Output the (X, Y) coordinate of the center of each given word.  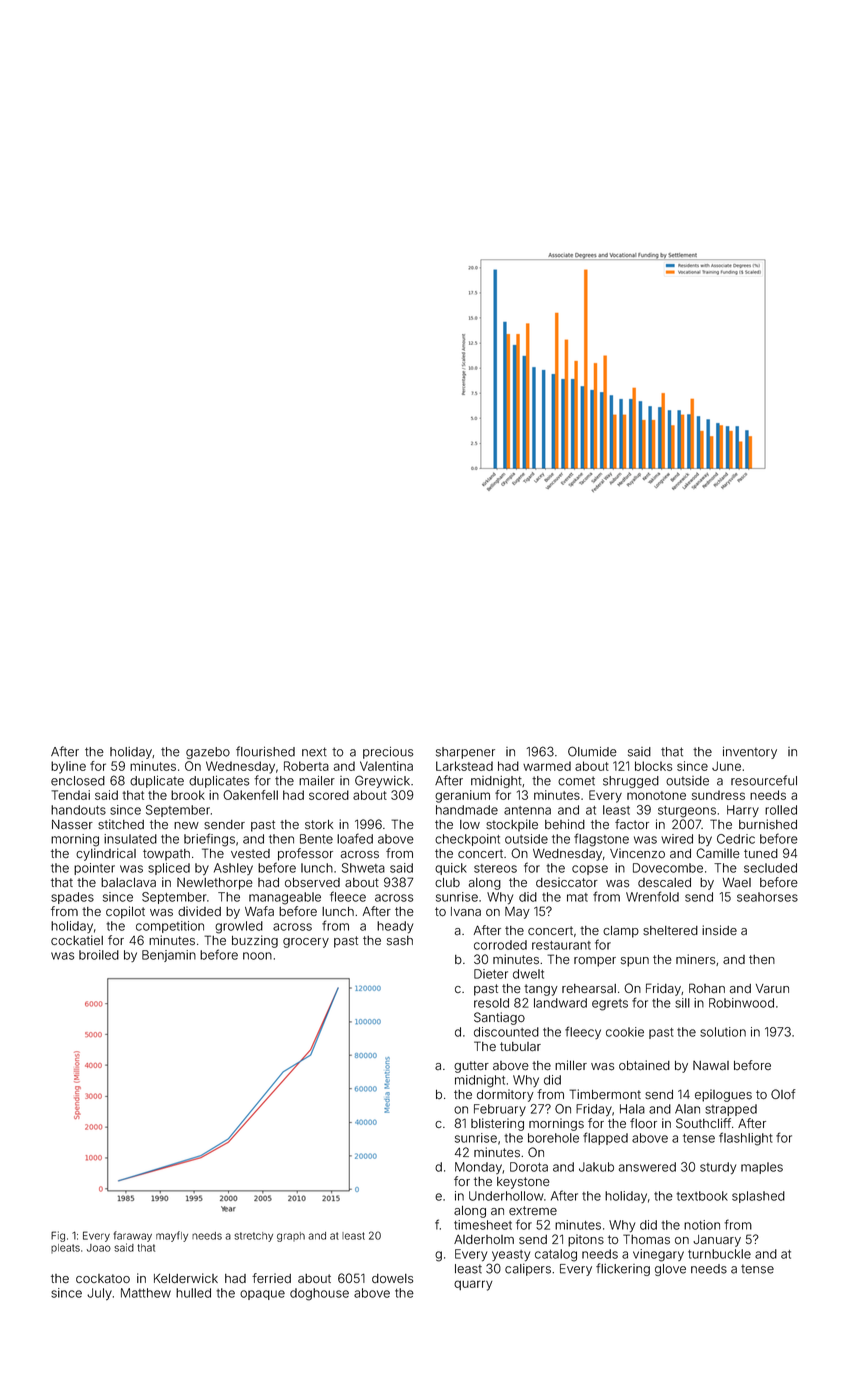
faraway (133, 1236)
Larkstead (464, 766)
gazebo (208, 753)
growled (239, 927)
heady (395, 927)
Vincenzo (637, 853)
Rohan (707, 988)
